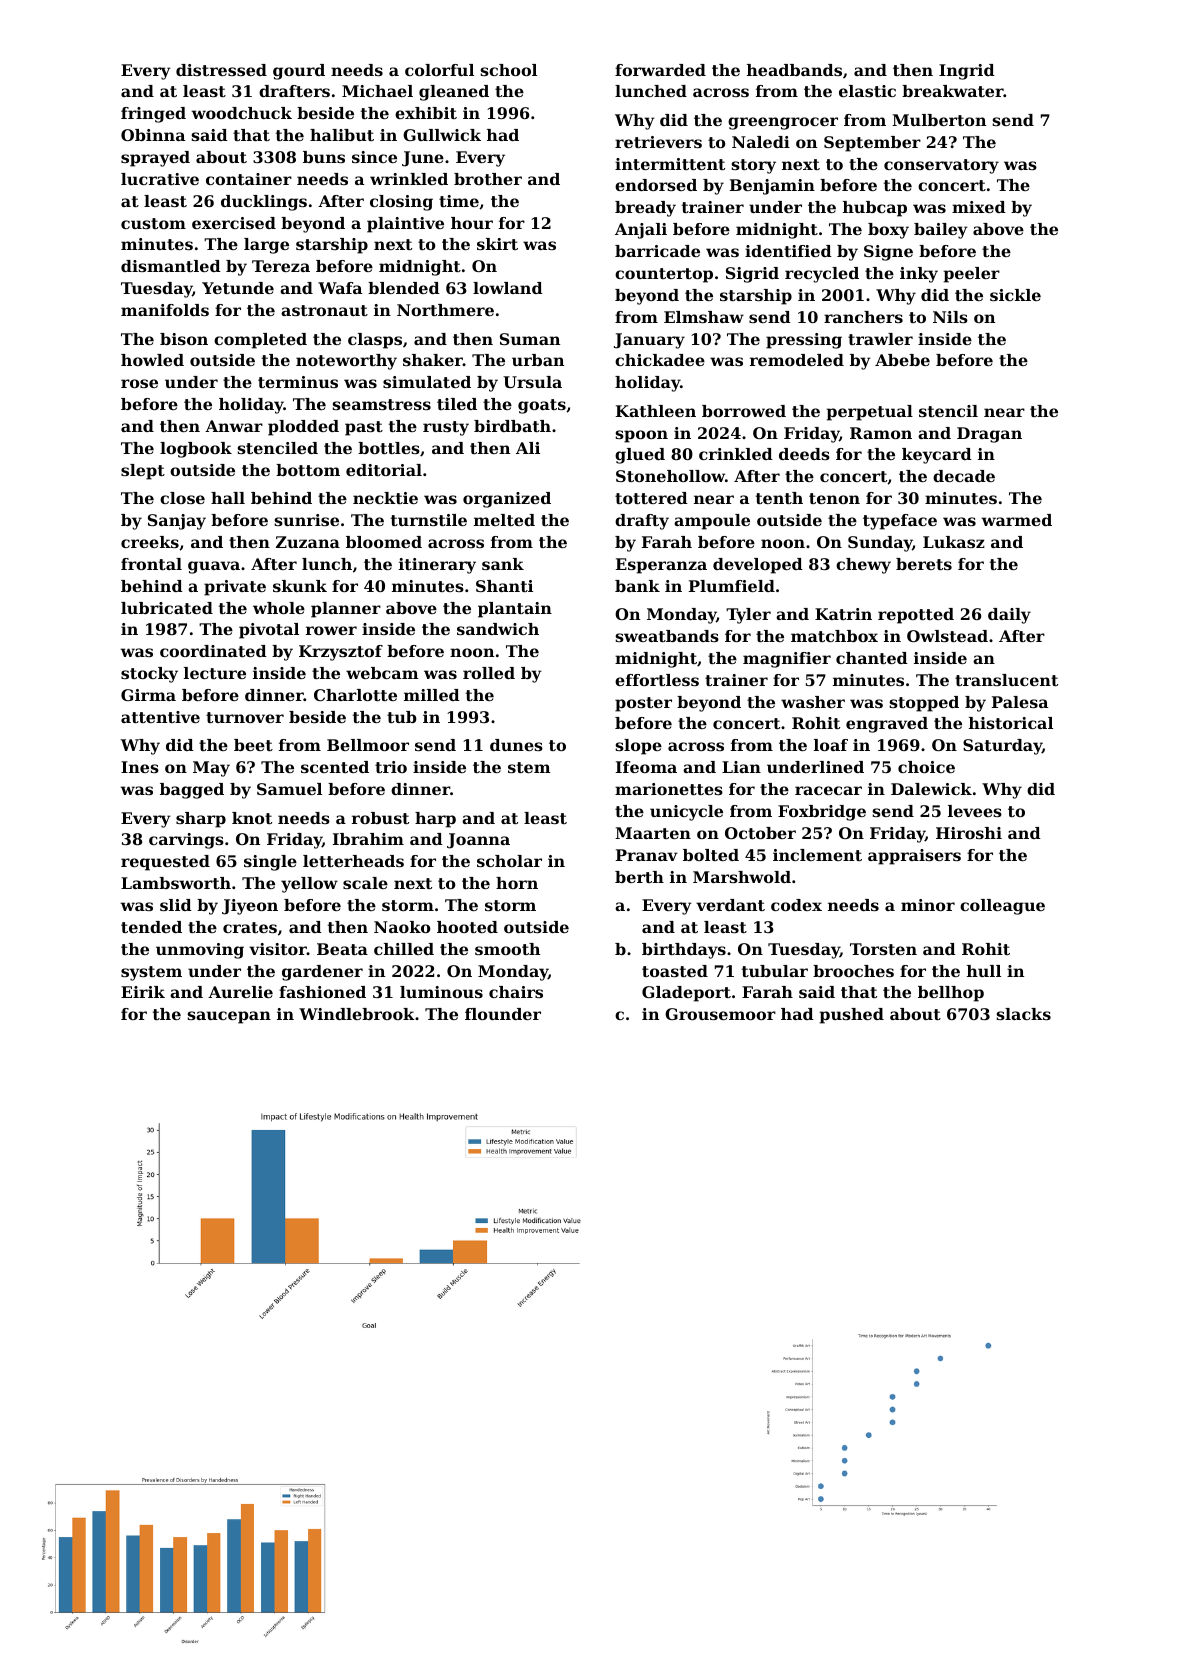 The height and width of the page is (1680, 1188). Describe the element at coordinates (229, 1017) in the page. I see `saucepan` at that location.
